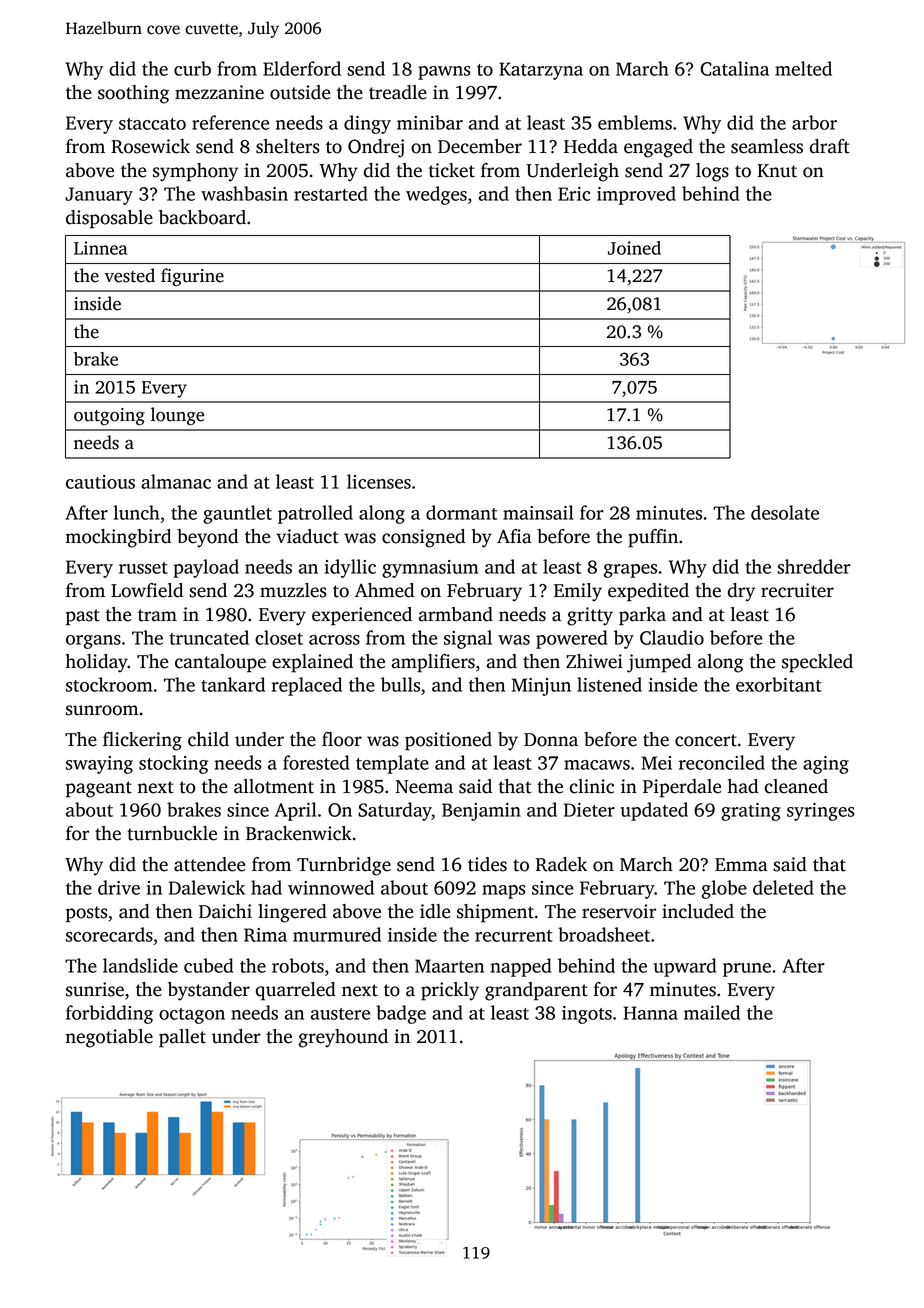 The width and height of the screenshot is (924, 1308). Describe the element at coordinates (209, 991) in the screenshot. I see `bystander` at that location.
